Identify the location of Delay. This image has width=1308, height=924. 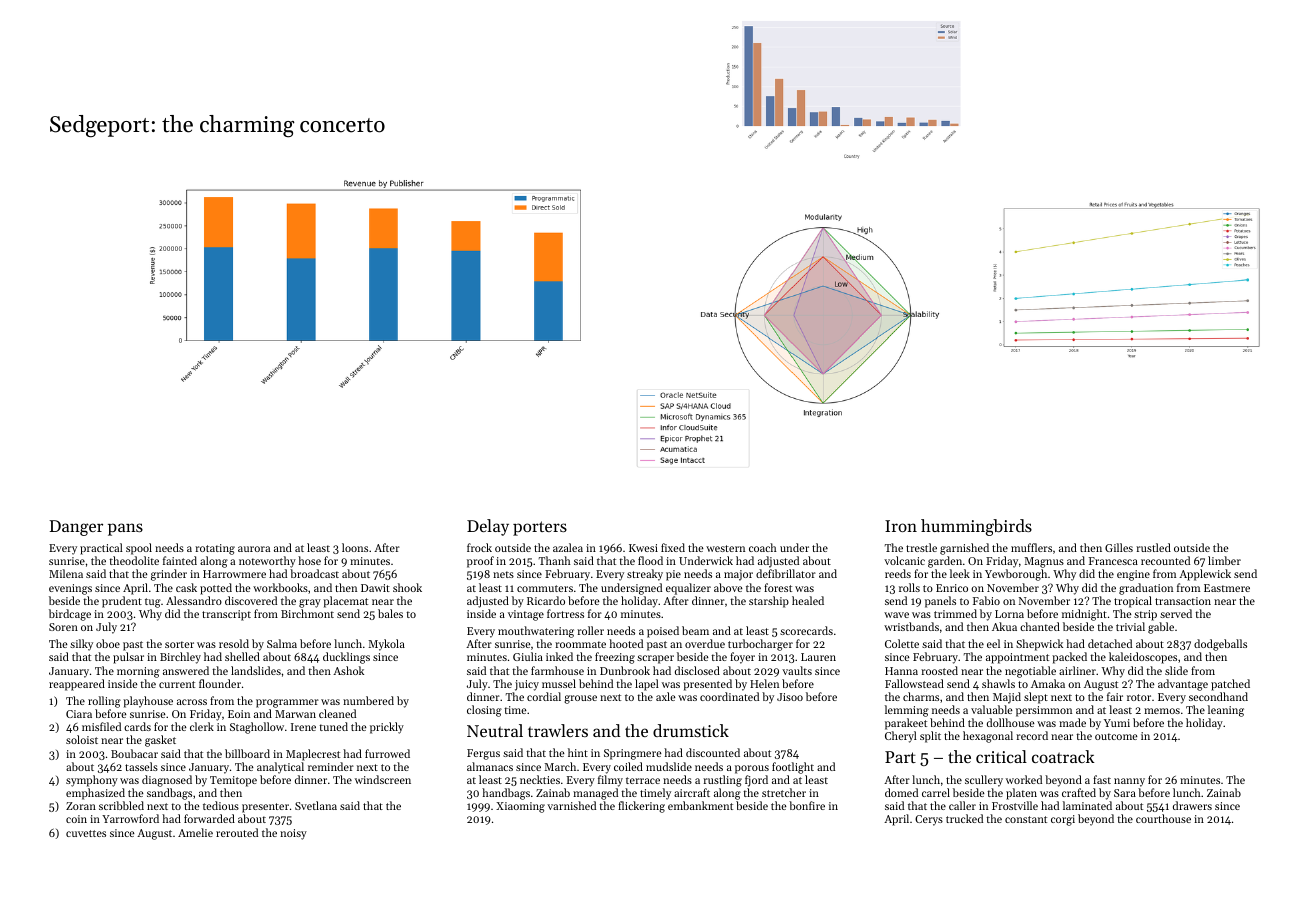
(488, 527).
